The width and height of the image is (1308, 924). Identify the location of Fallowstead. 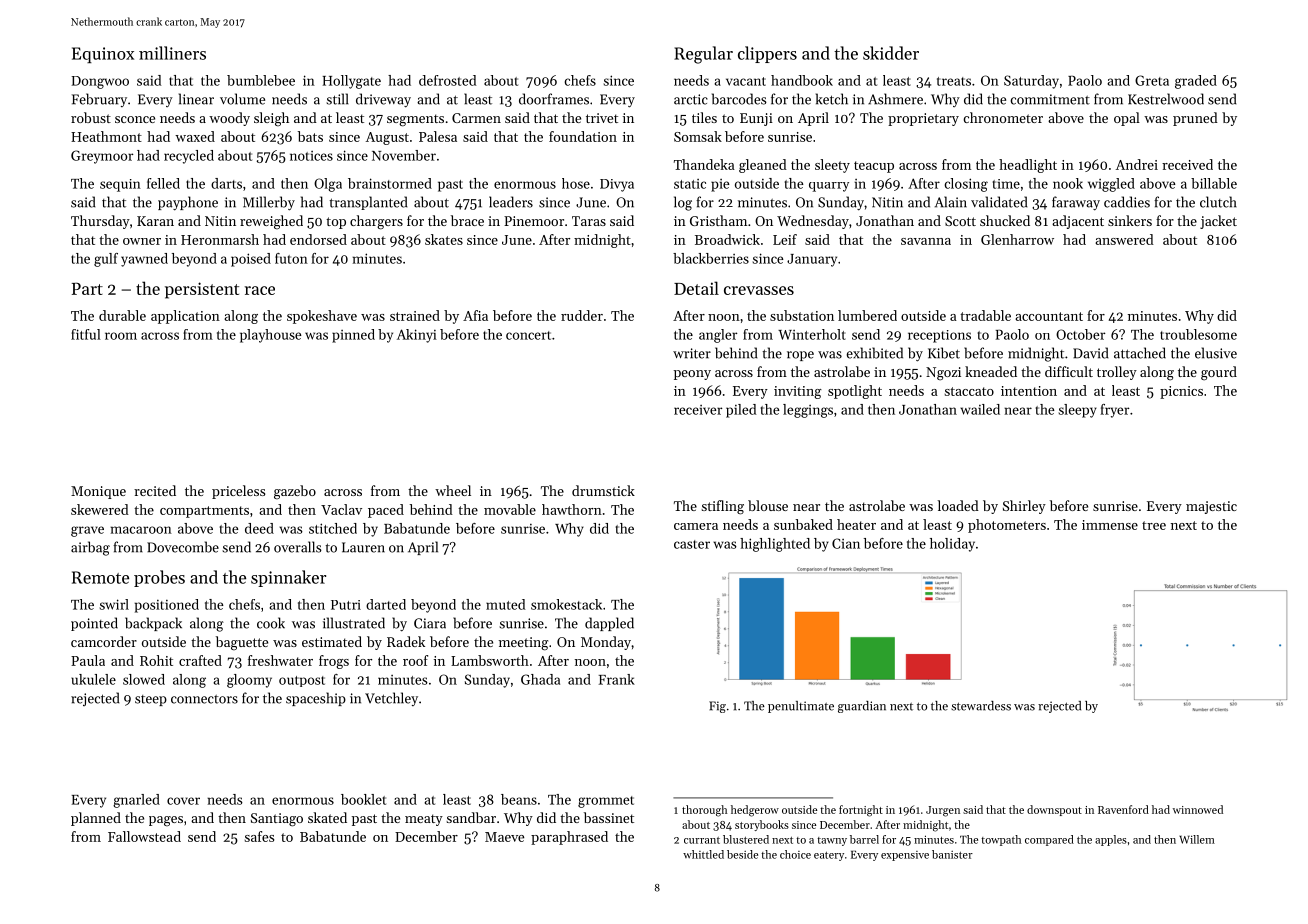
(144, 836).
